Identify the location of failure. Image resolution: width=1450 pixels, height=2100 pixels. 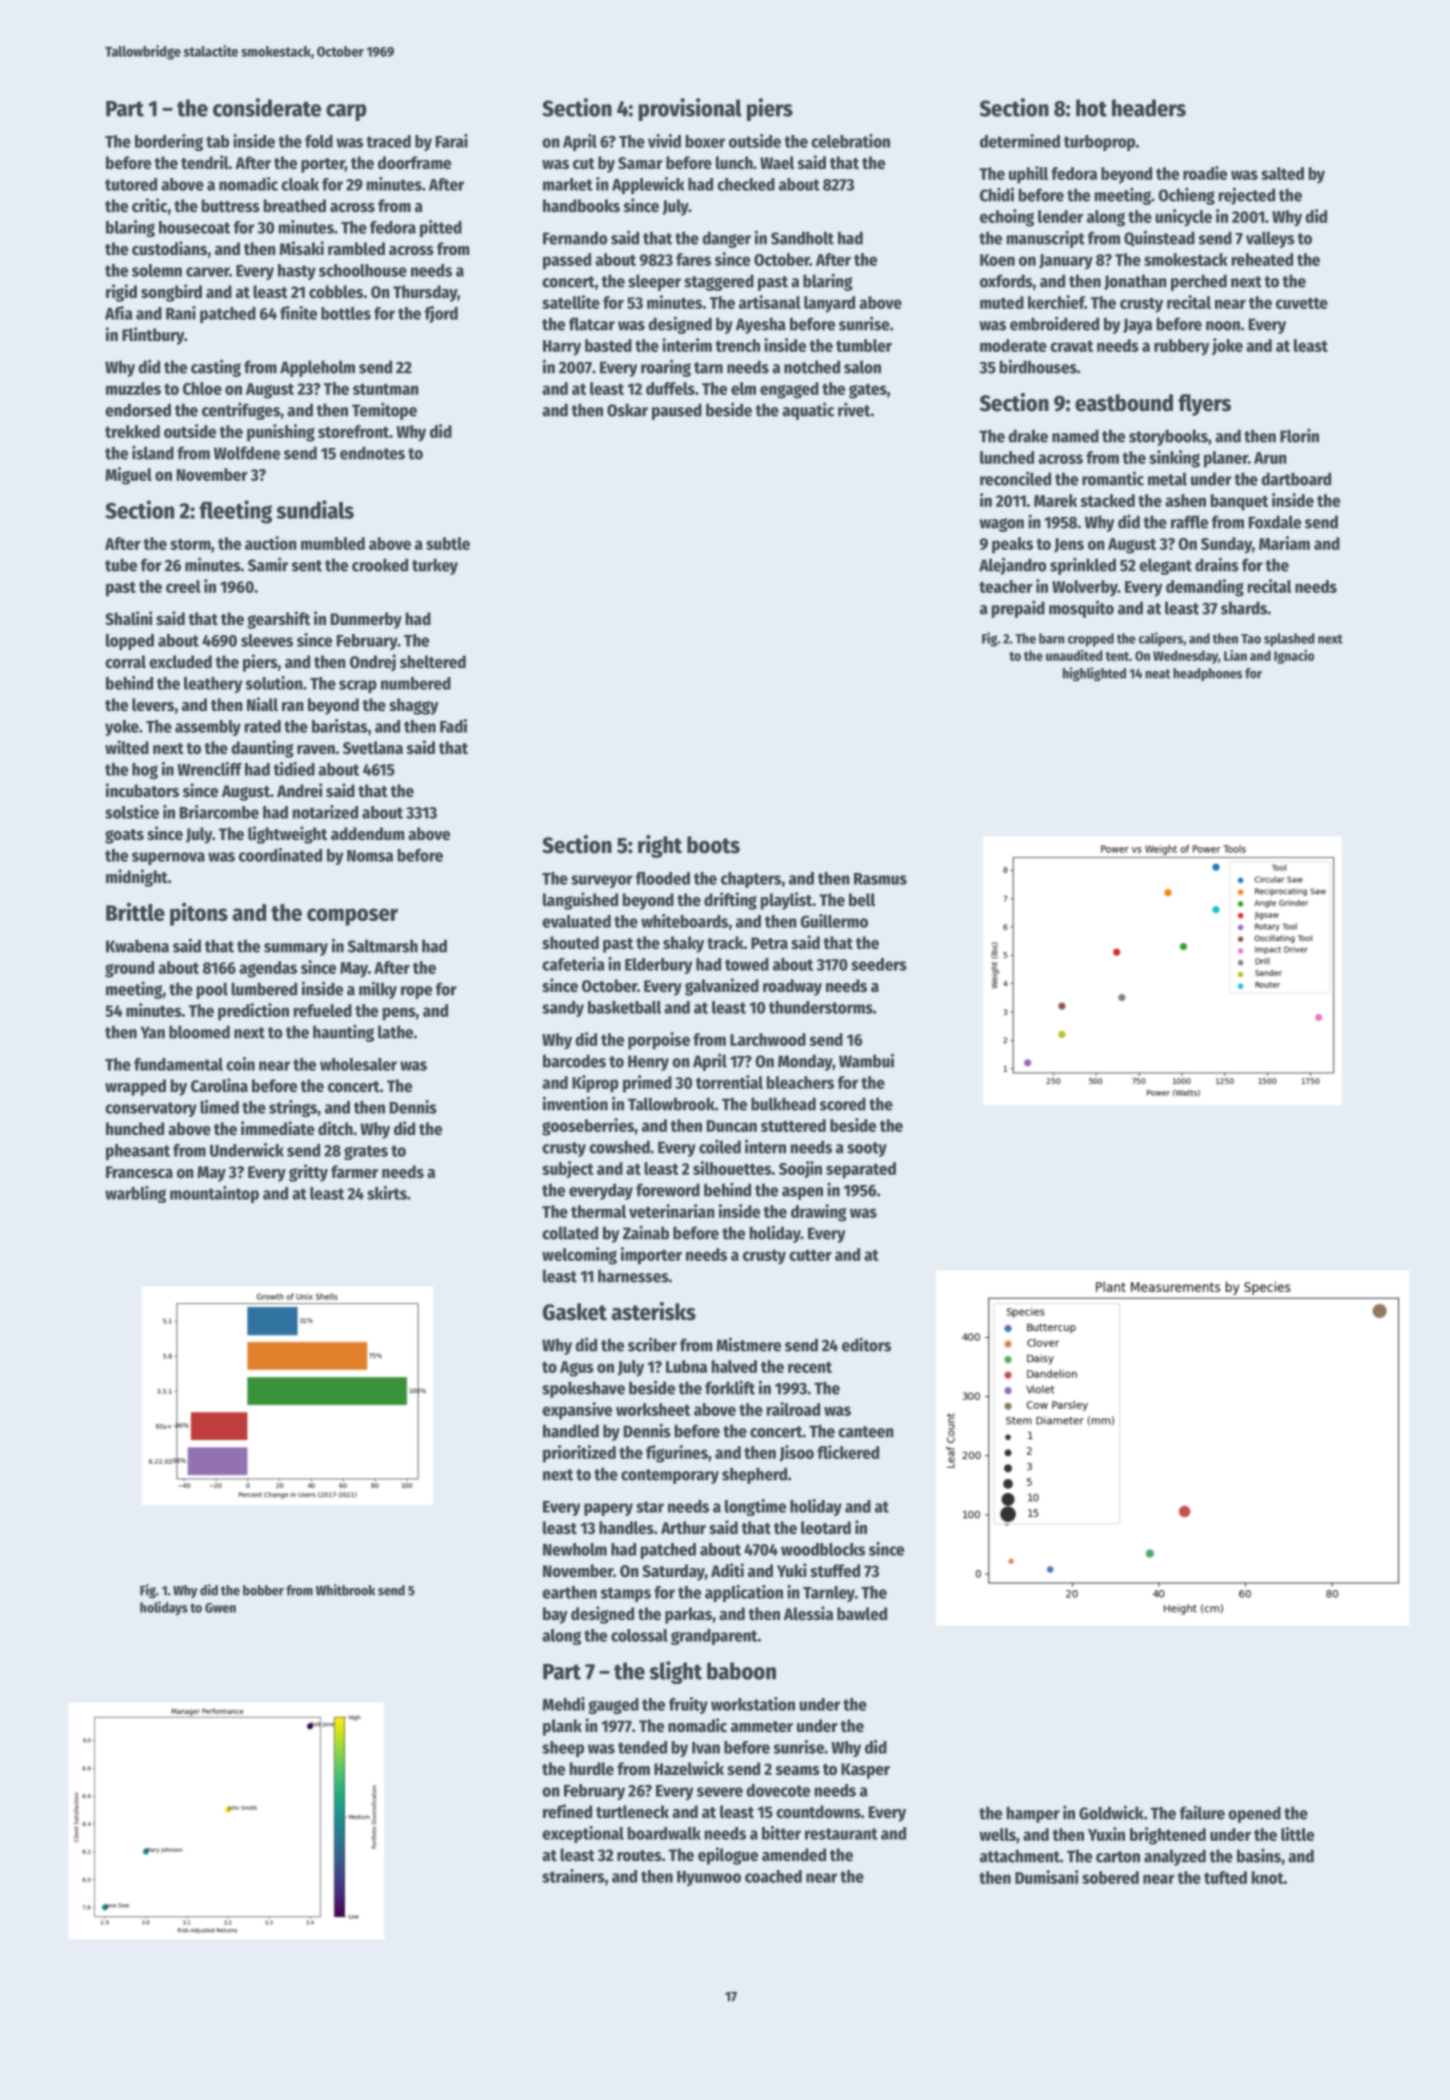
(1202, 1812).
